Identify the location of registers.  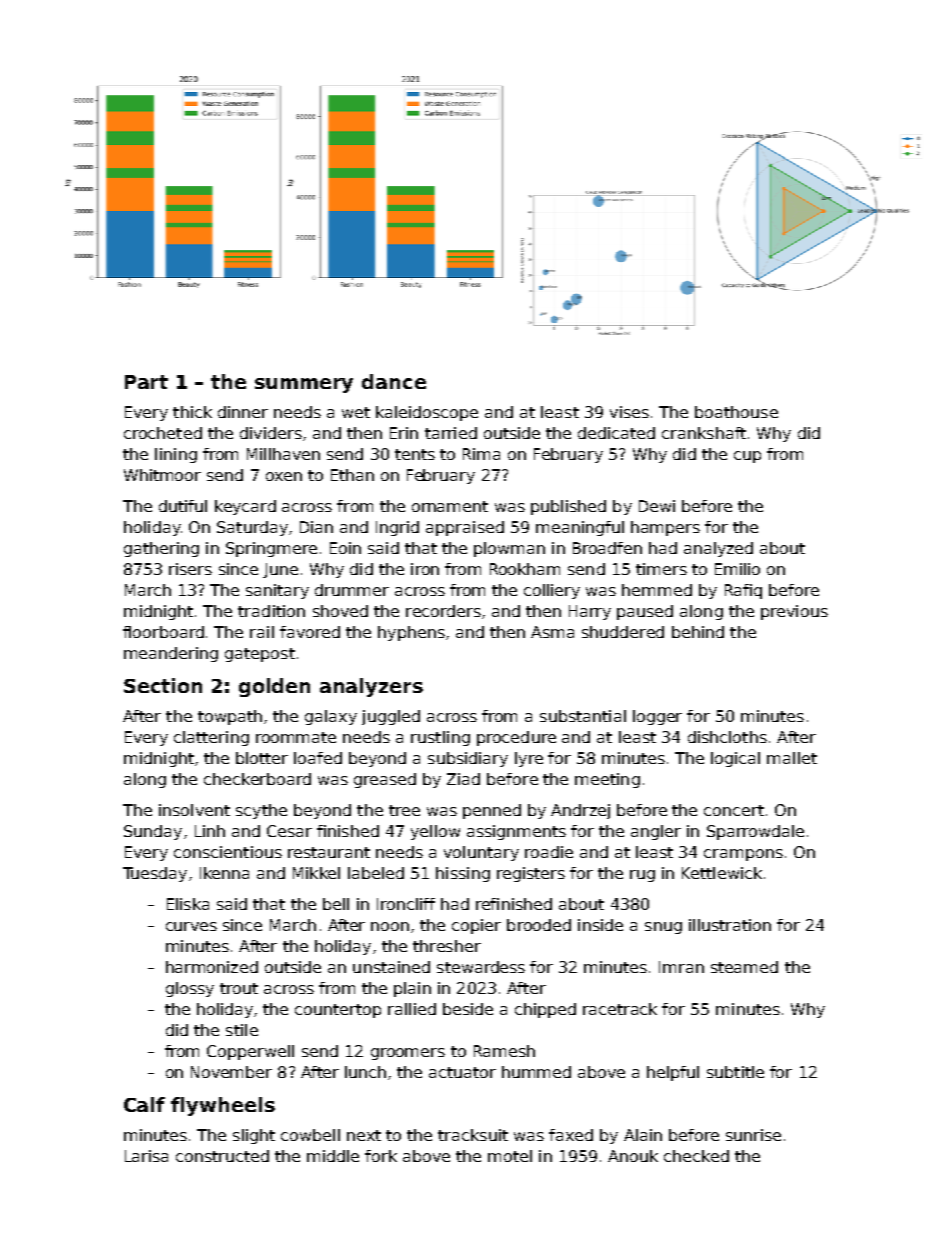
(531, 874).
